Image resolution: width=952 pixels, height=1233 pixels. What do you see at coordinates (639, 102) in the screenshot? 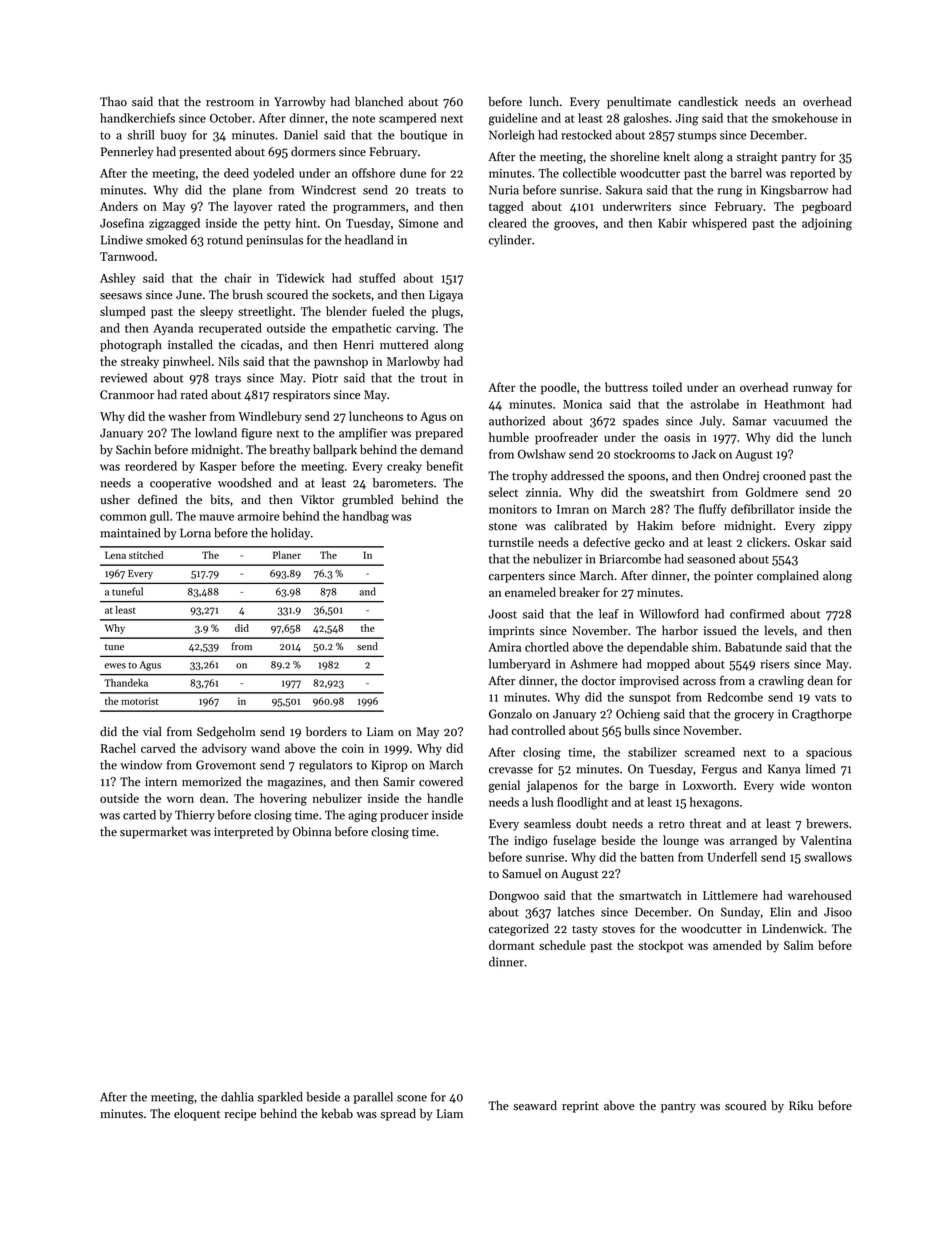
I see `penultimate` at bounding box center [639, 102].
